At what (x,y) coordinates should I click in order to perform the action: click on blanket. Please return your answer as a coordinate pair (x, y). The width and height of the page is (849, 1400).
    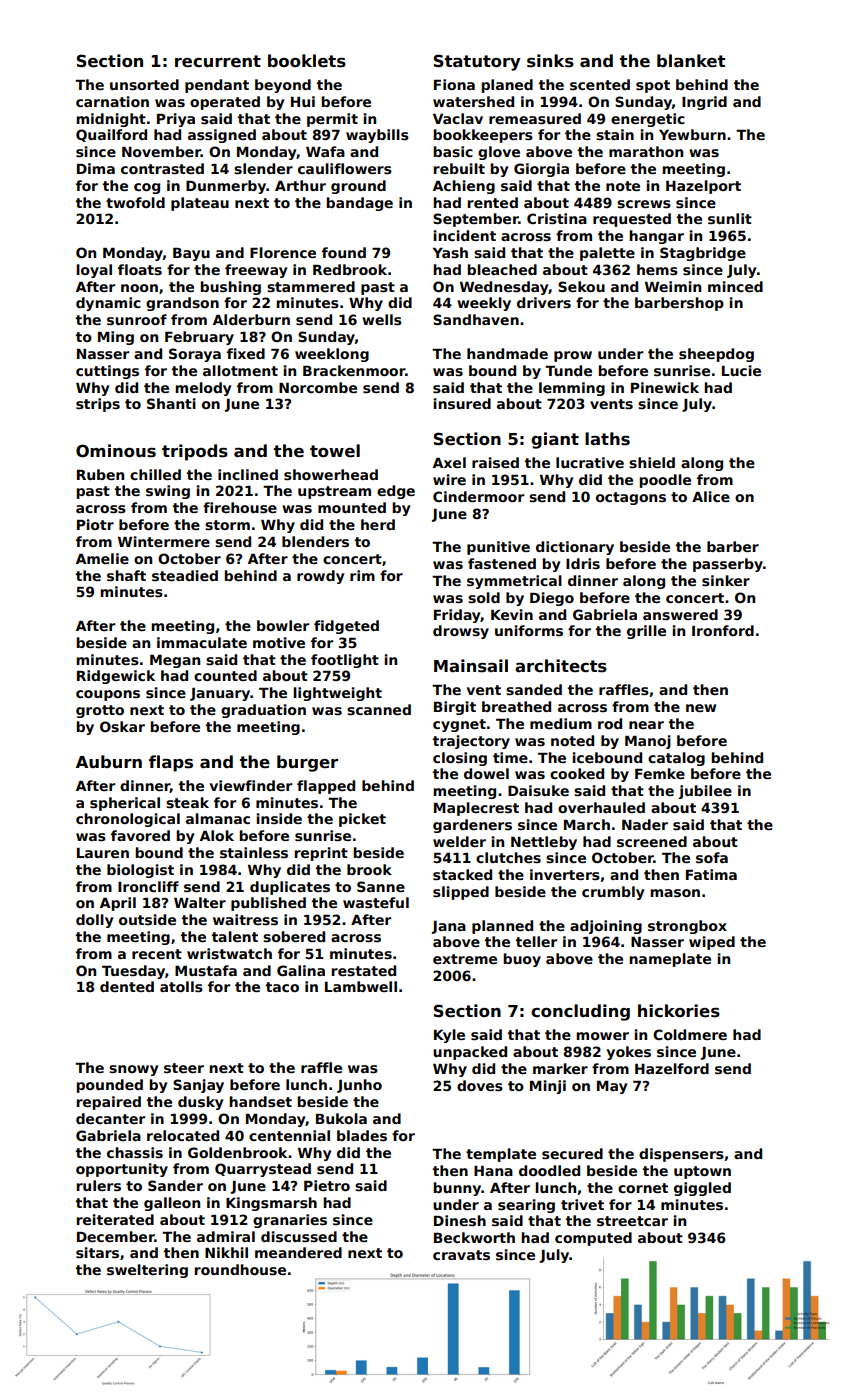
    Looking at the image, I should click on (691, 61).
